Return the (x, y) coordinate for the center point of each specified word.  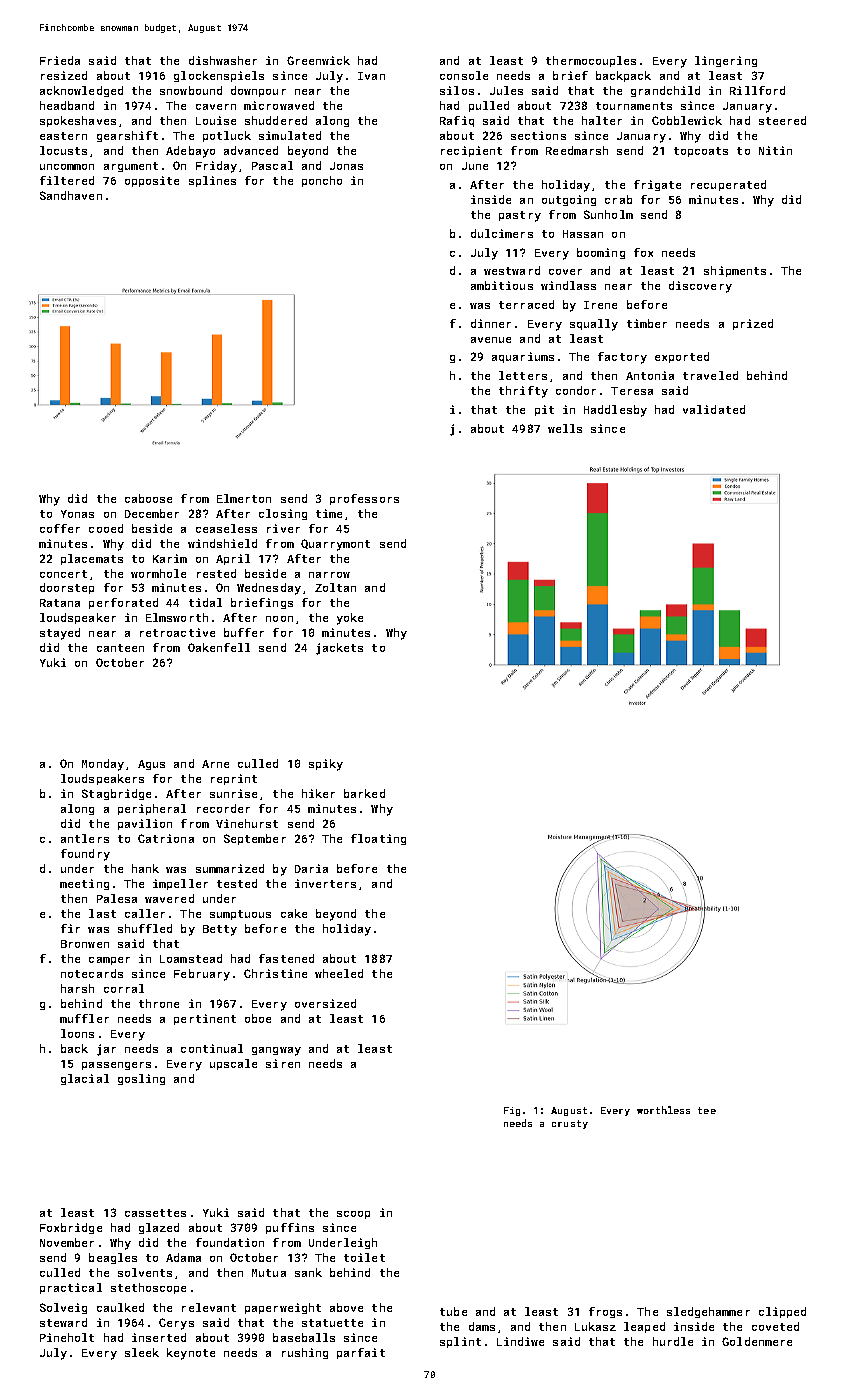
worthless (663, 1110)
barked (364, 793)
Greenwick (318, 60)
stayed (60, 634)
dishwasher (223, 60)
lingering (726, 61)
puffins (290, 1228)
